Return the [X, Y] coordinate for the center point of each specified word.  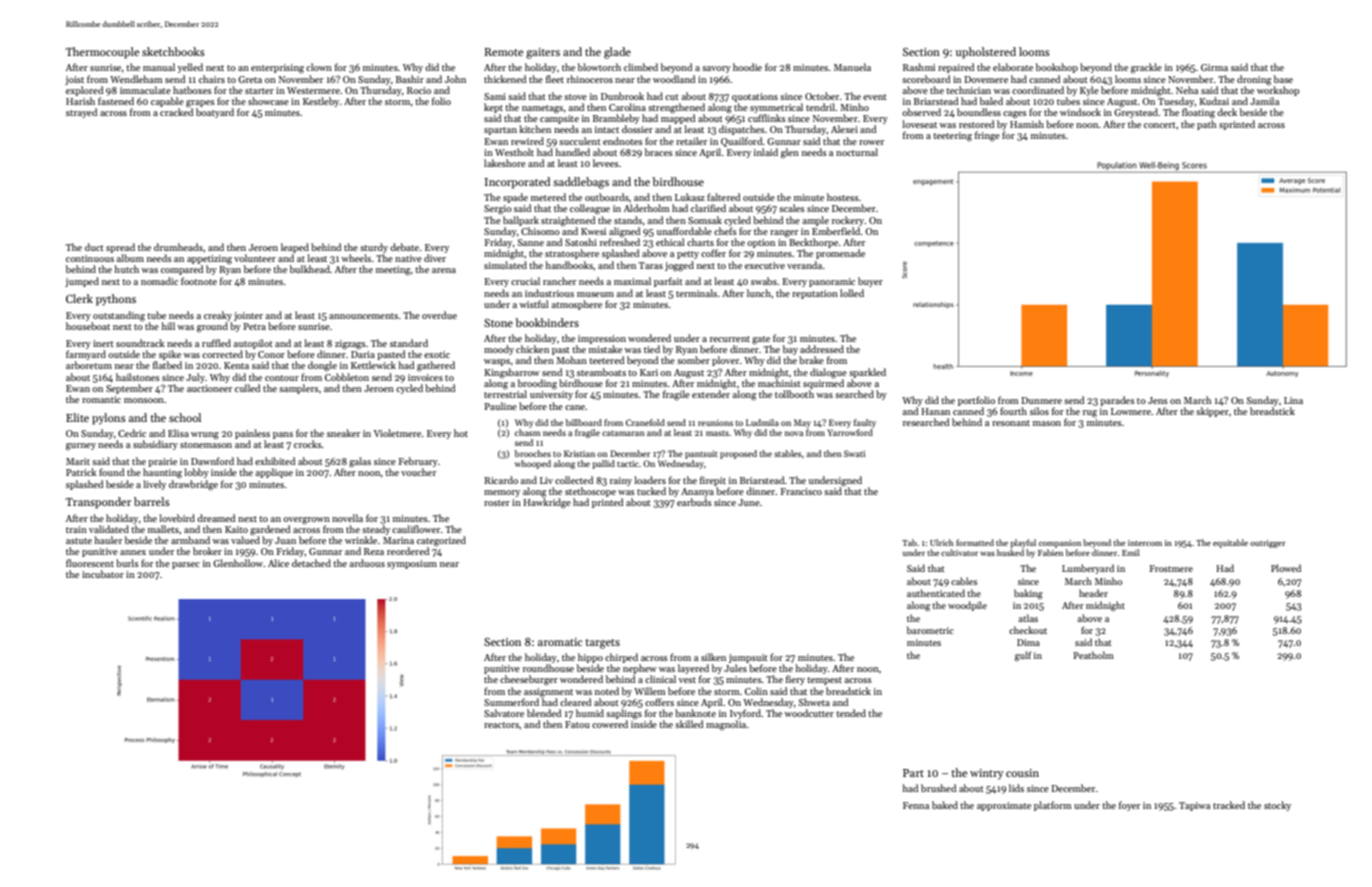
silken [713, 657]
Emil [1131, 552]
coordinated [1038, 90]
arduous [367, 563]
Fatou [577, 724]
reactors [501, 725]
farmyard [86, 355]
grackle [1146, 68]
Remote [503, 52]
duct [94, 247]
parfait [668, 282]
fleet [555, 79]
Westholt [514, 152]
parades [1117, 401]
